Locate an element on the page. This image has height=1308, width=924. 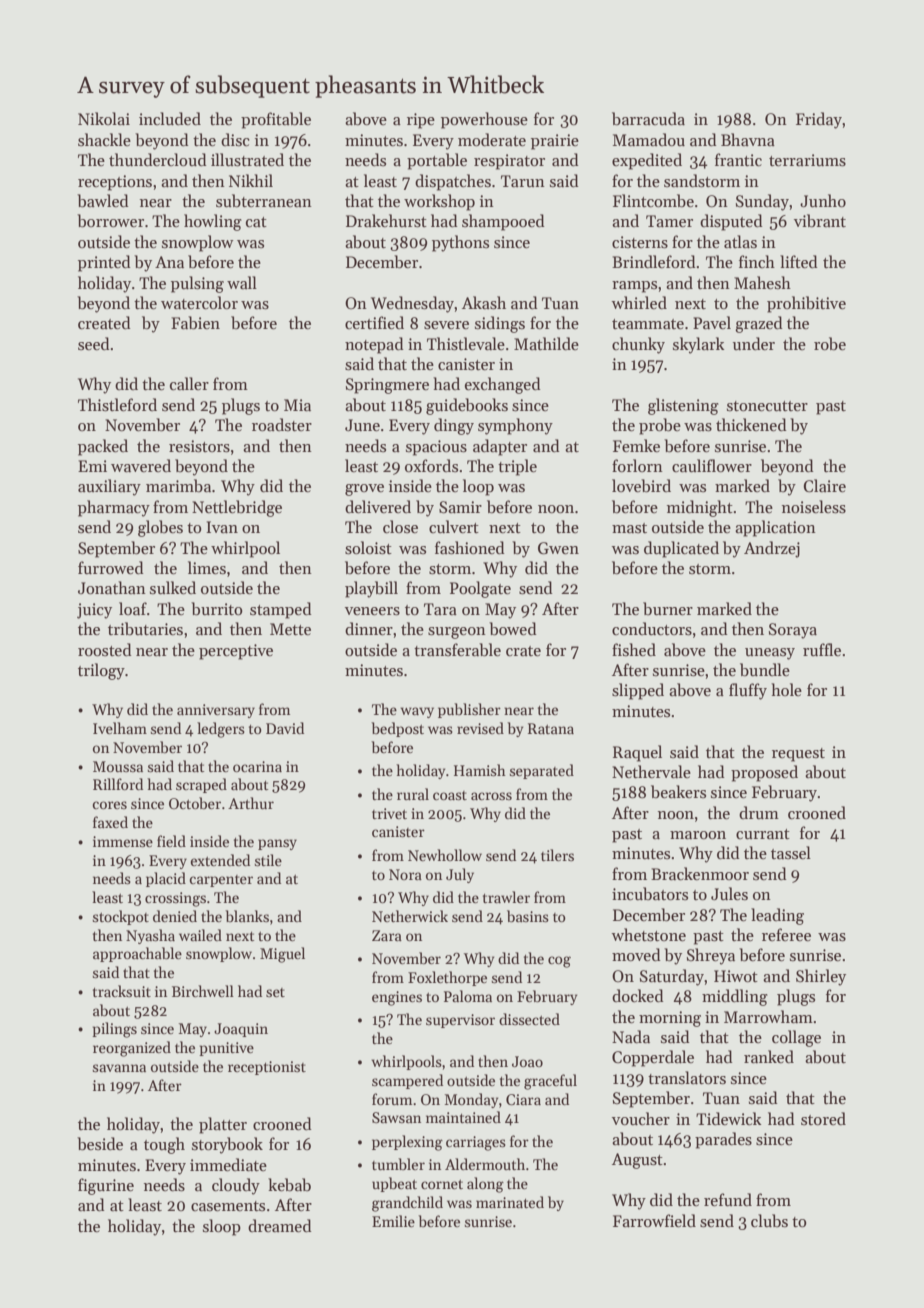
surgeon is located at coordinates (457, 633).
